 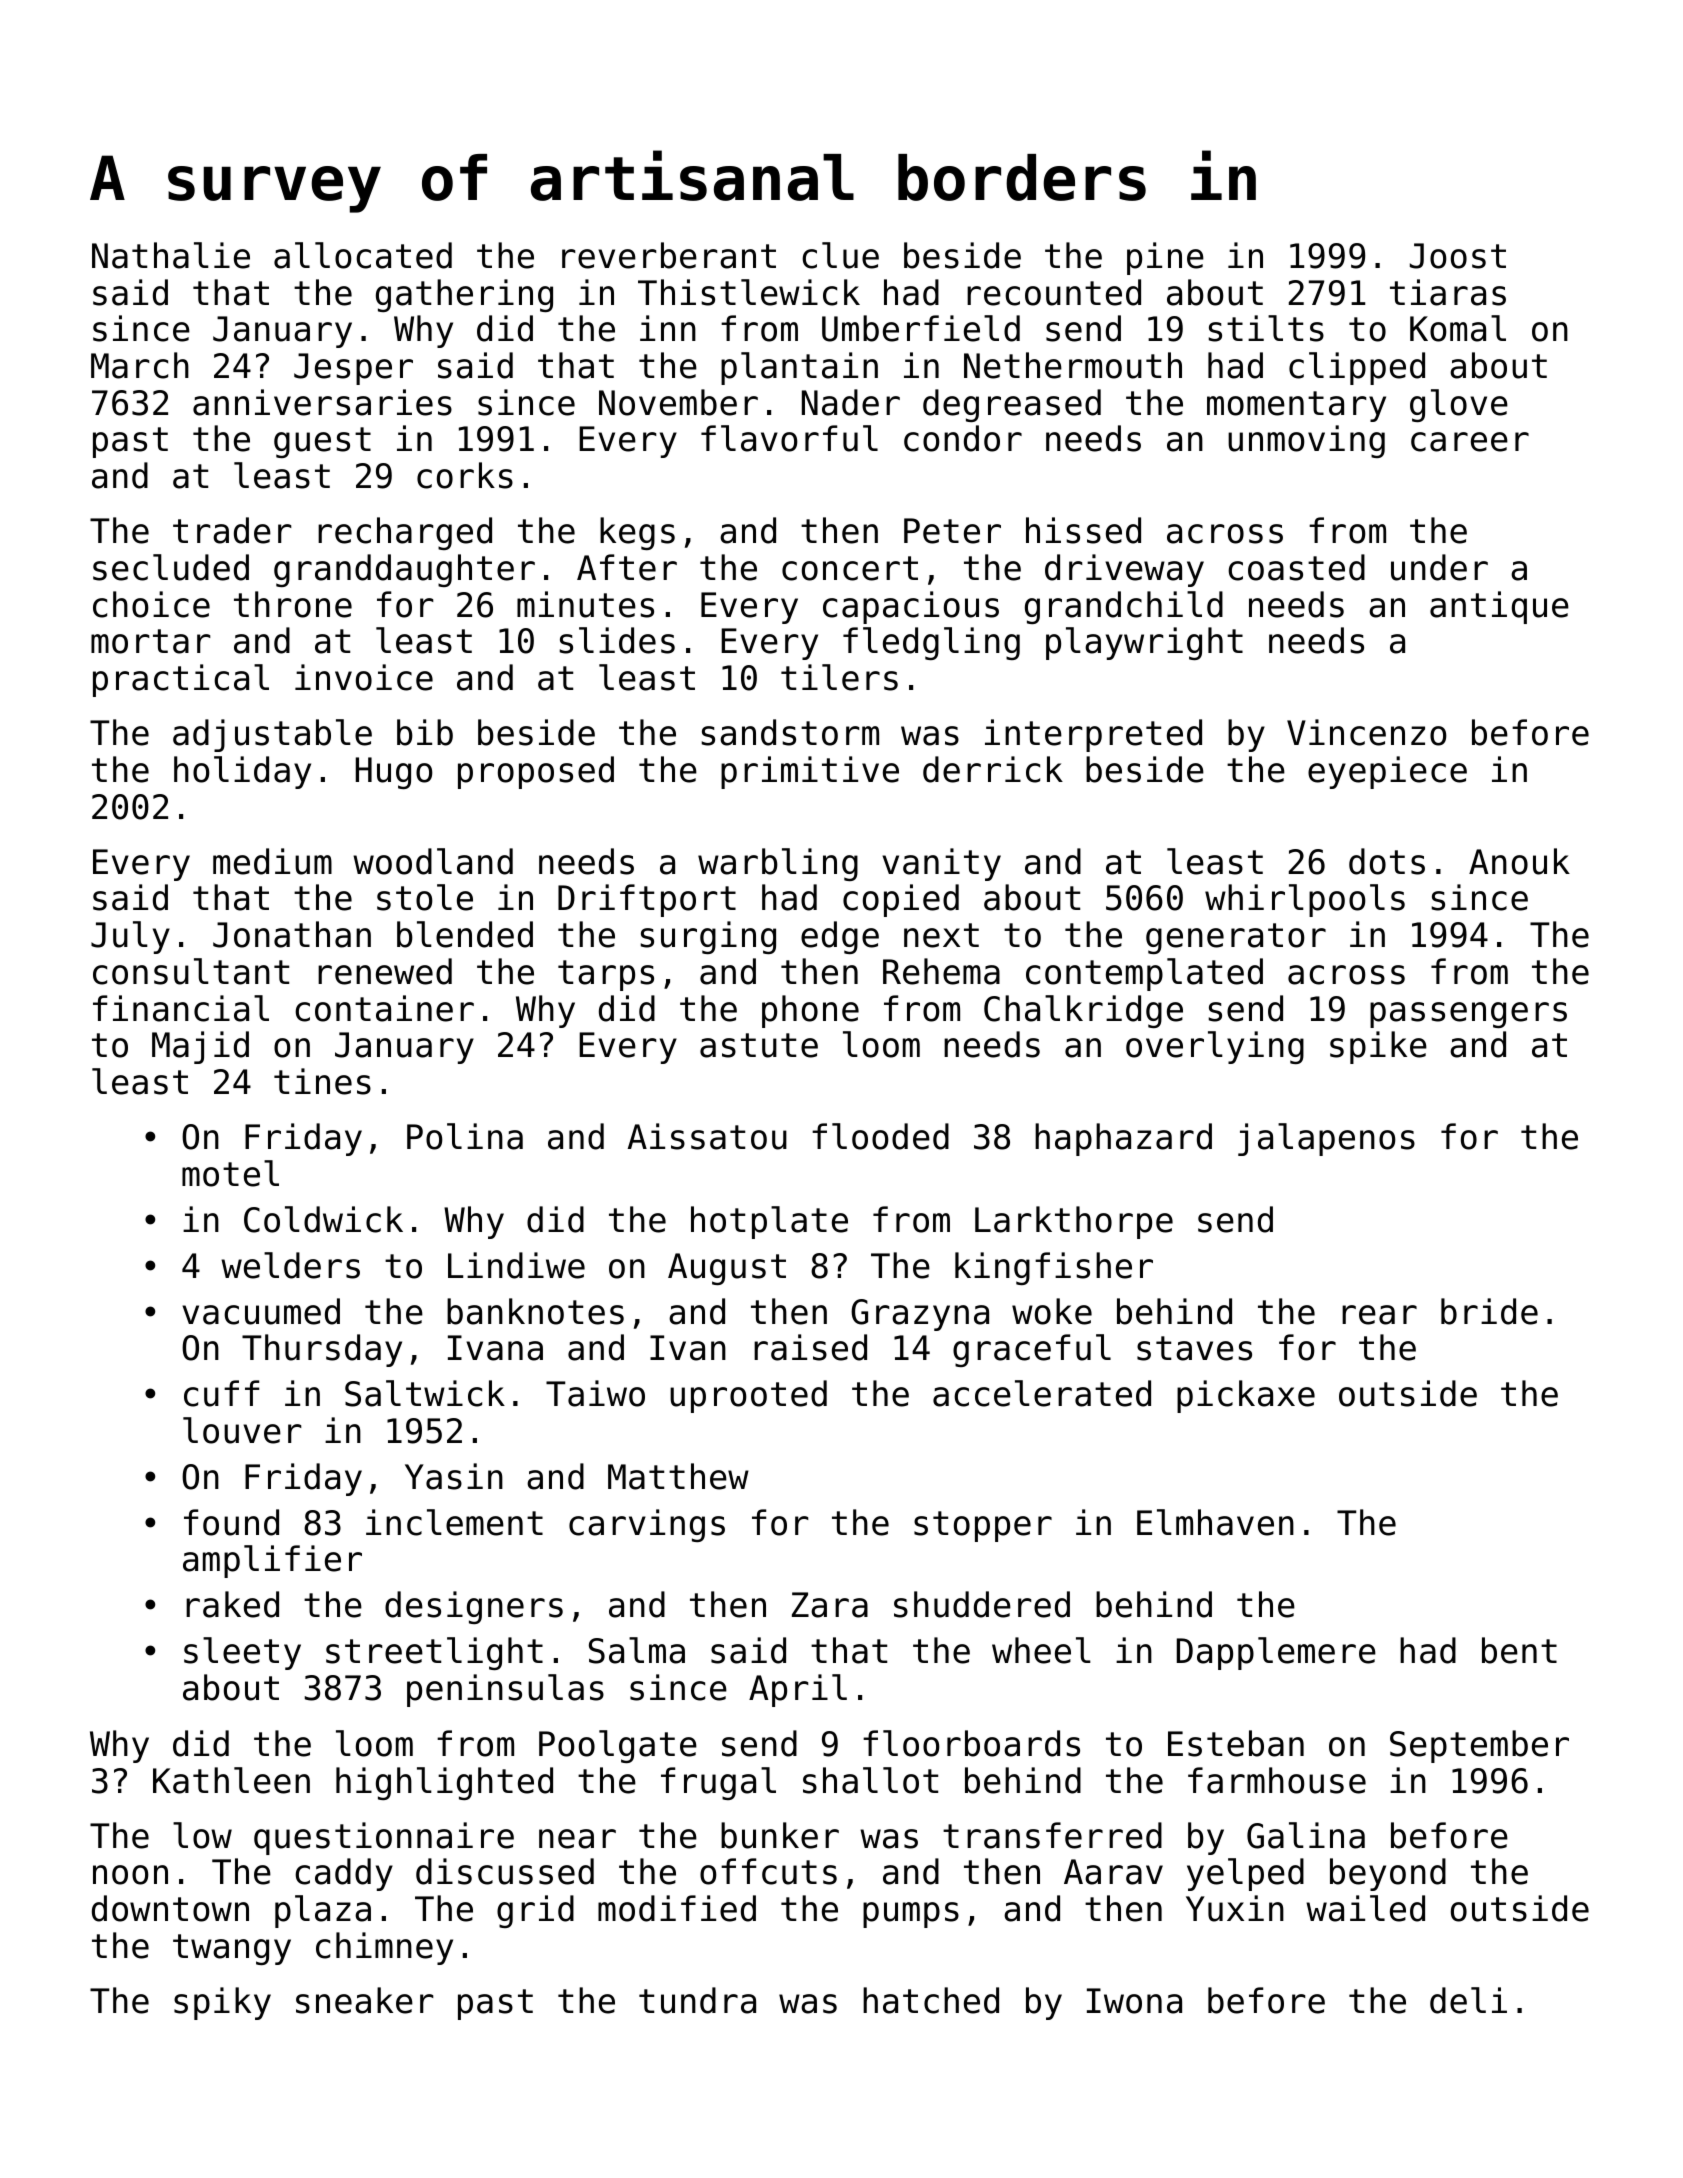 I want to click on slides, so click(x=617, y=640).
